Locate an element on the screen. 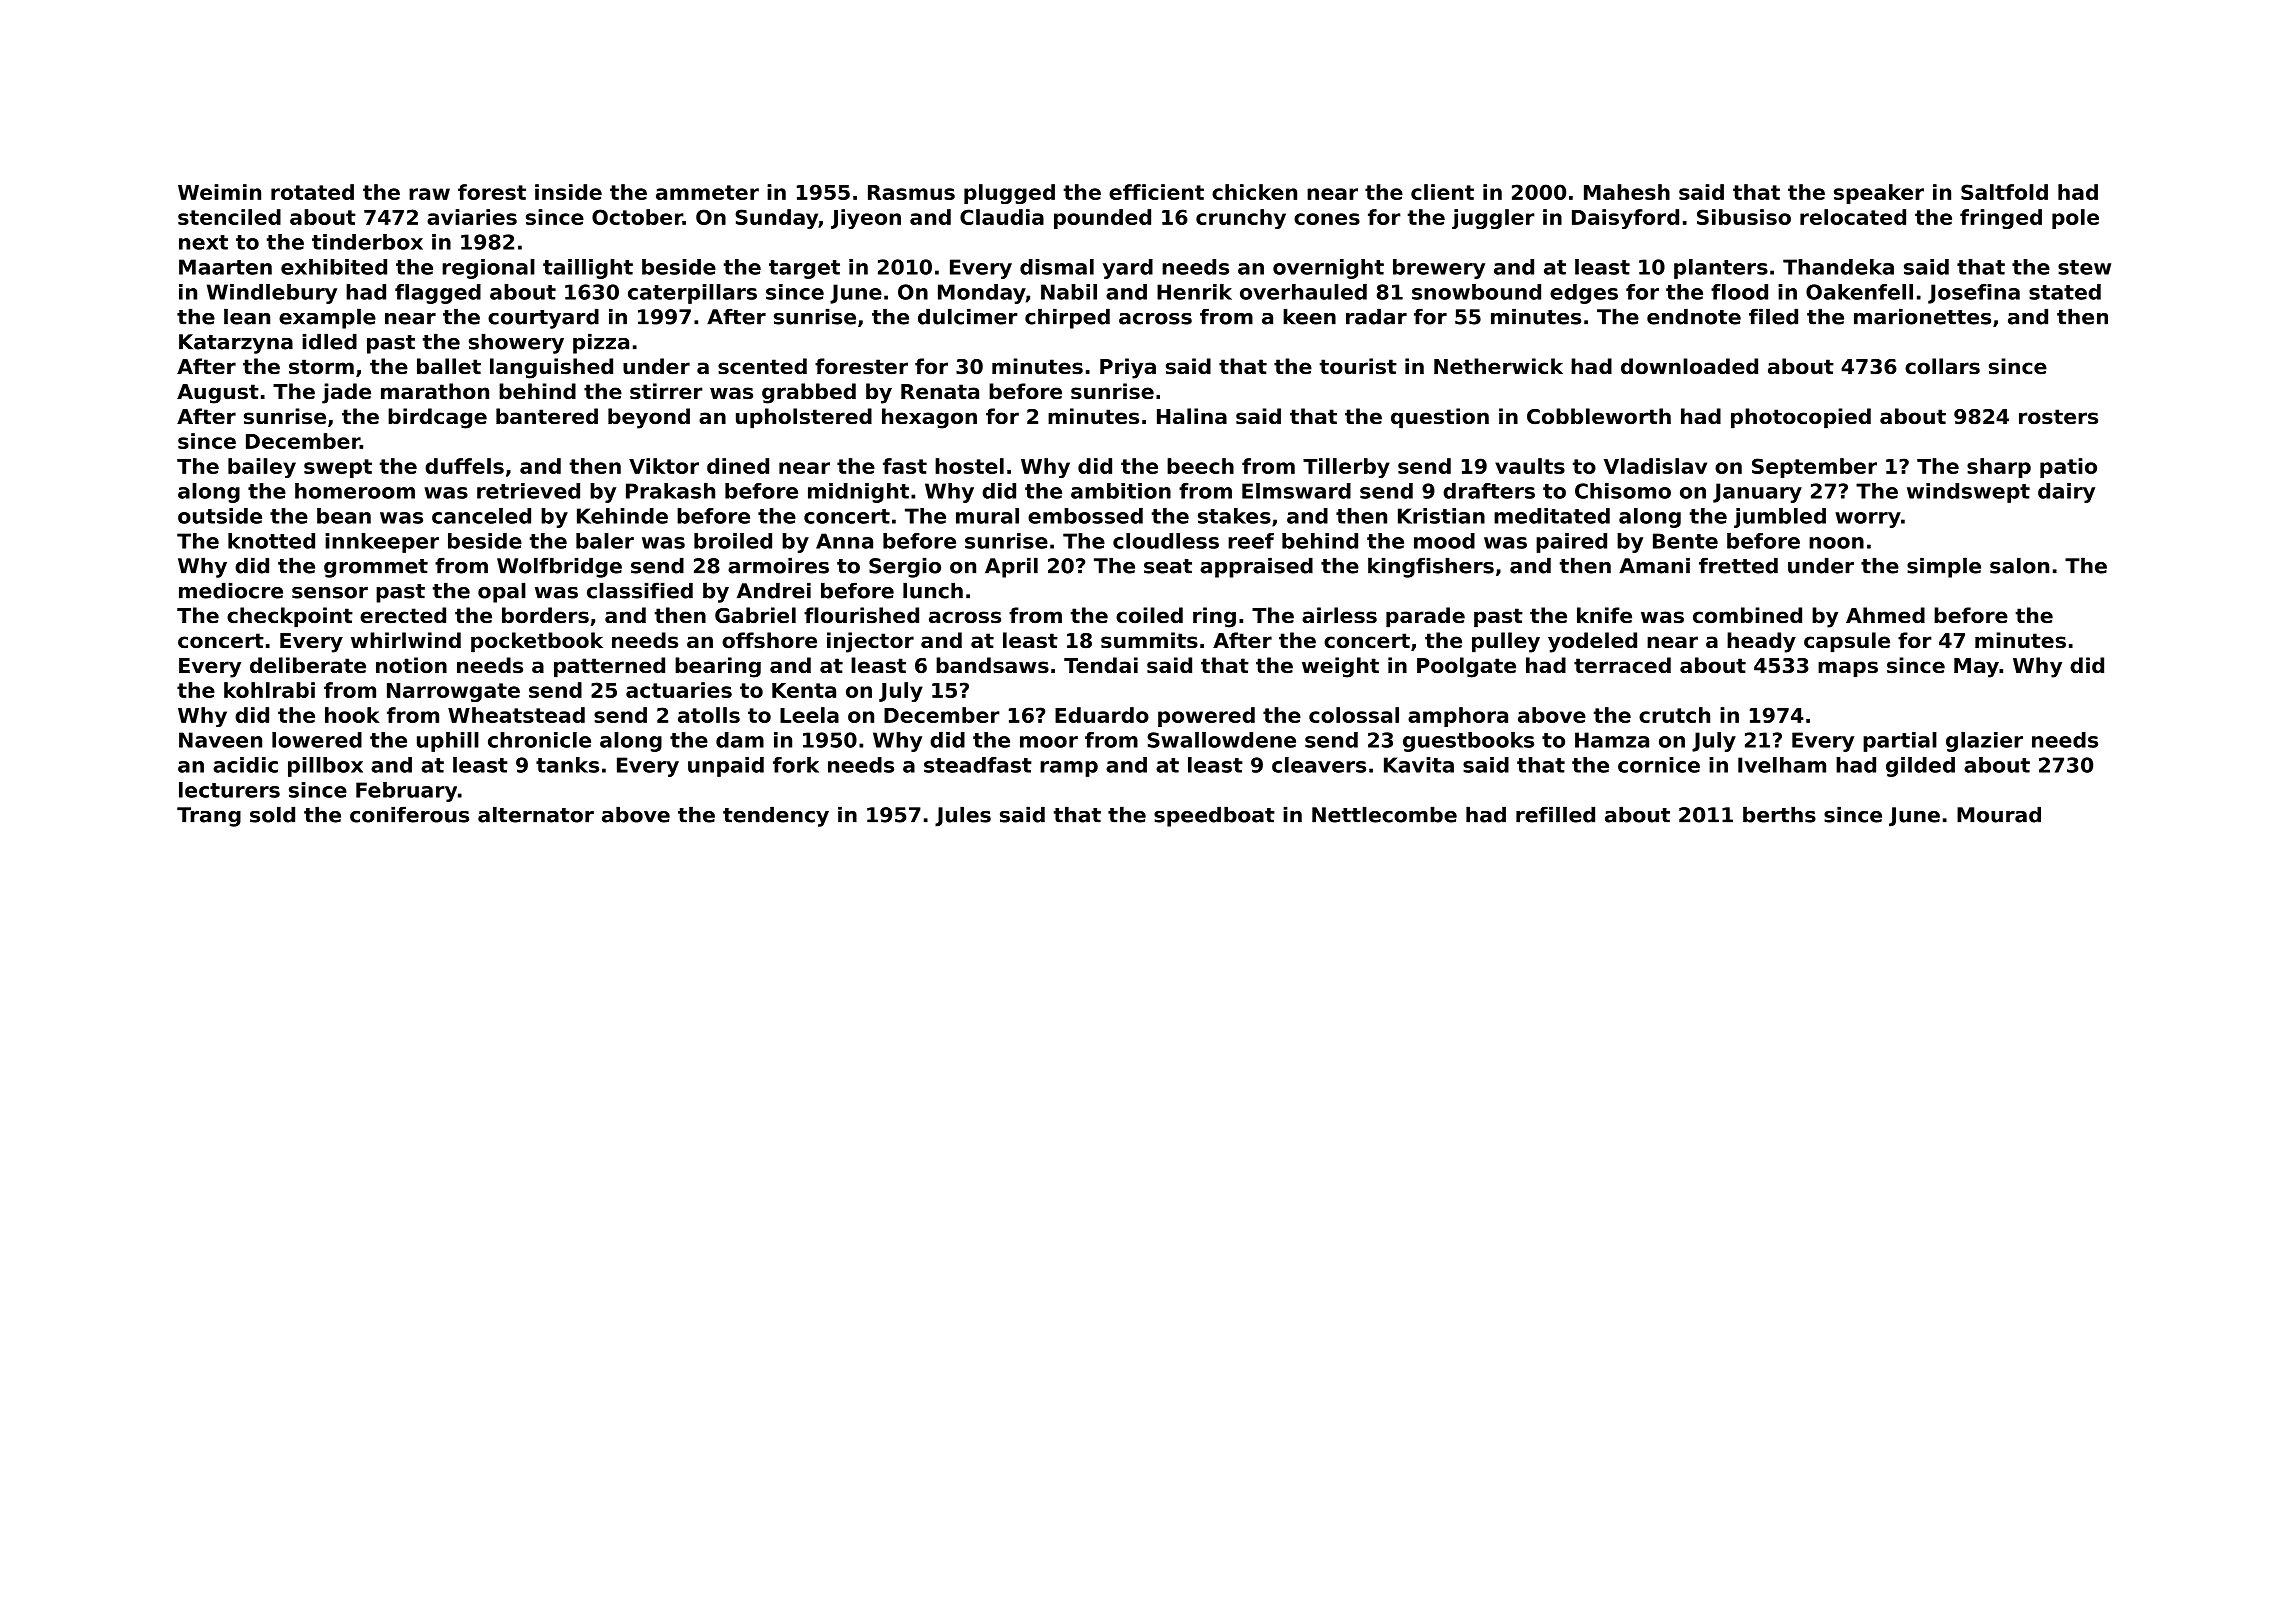 The image size is (2292, 1620). speedboat is located at coordinates (1214, 816).
